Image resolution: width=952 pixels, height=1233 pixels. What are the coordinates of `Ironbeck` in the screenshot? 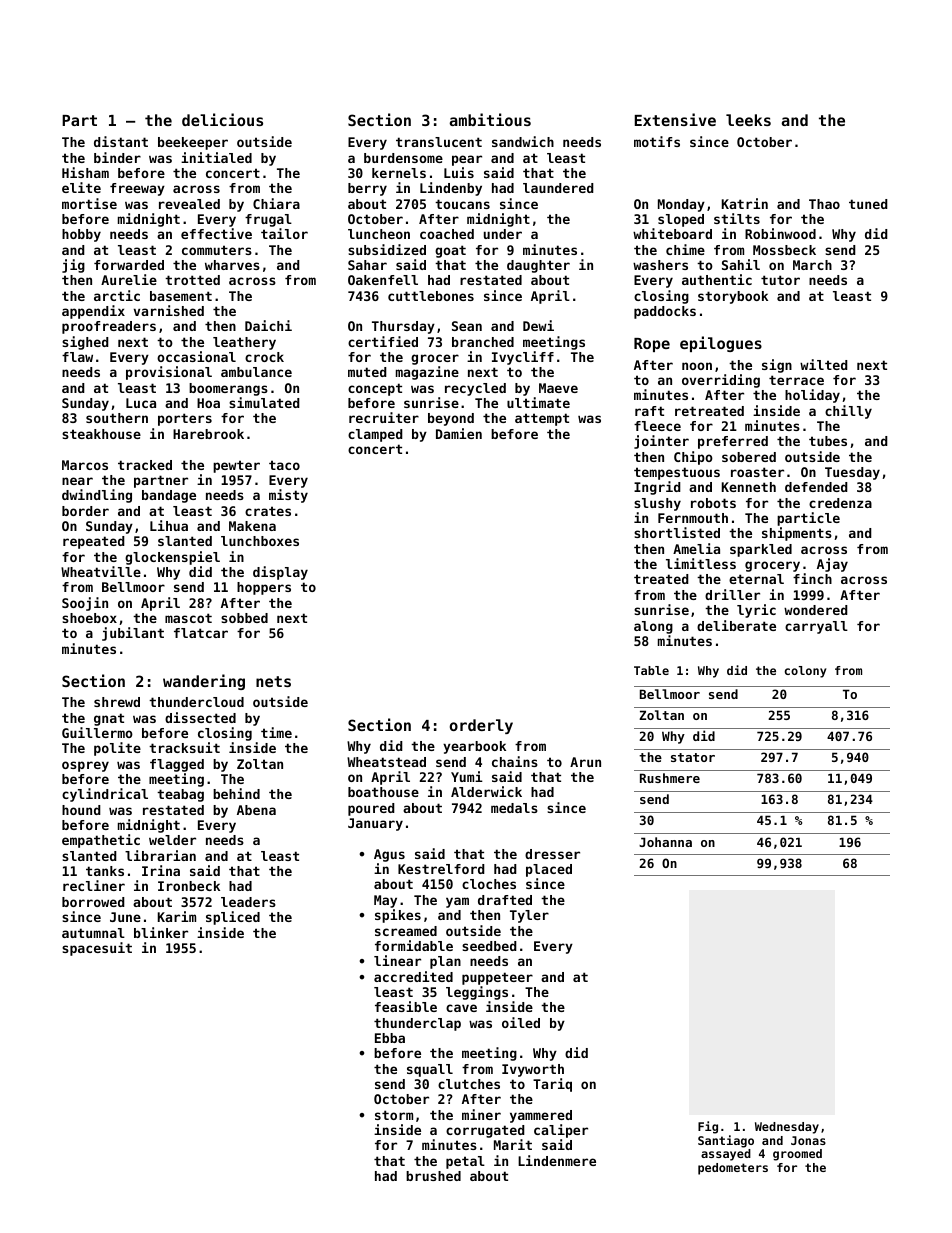 It's located at (189, 886).
